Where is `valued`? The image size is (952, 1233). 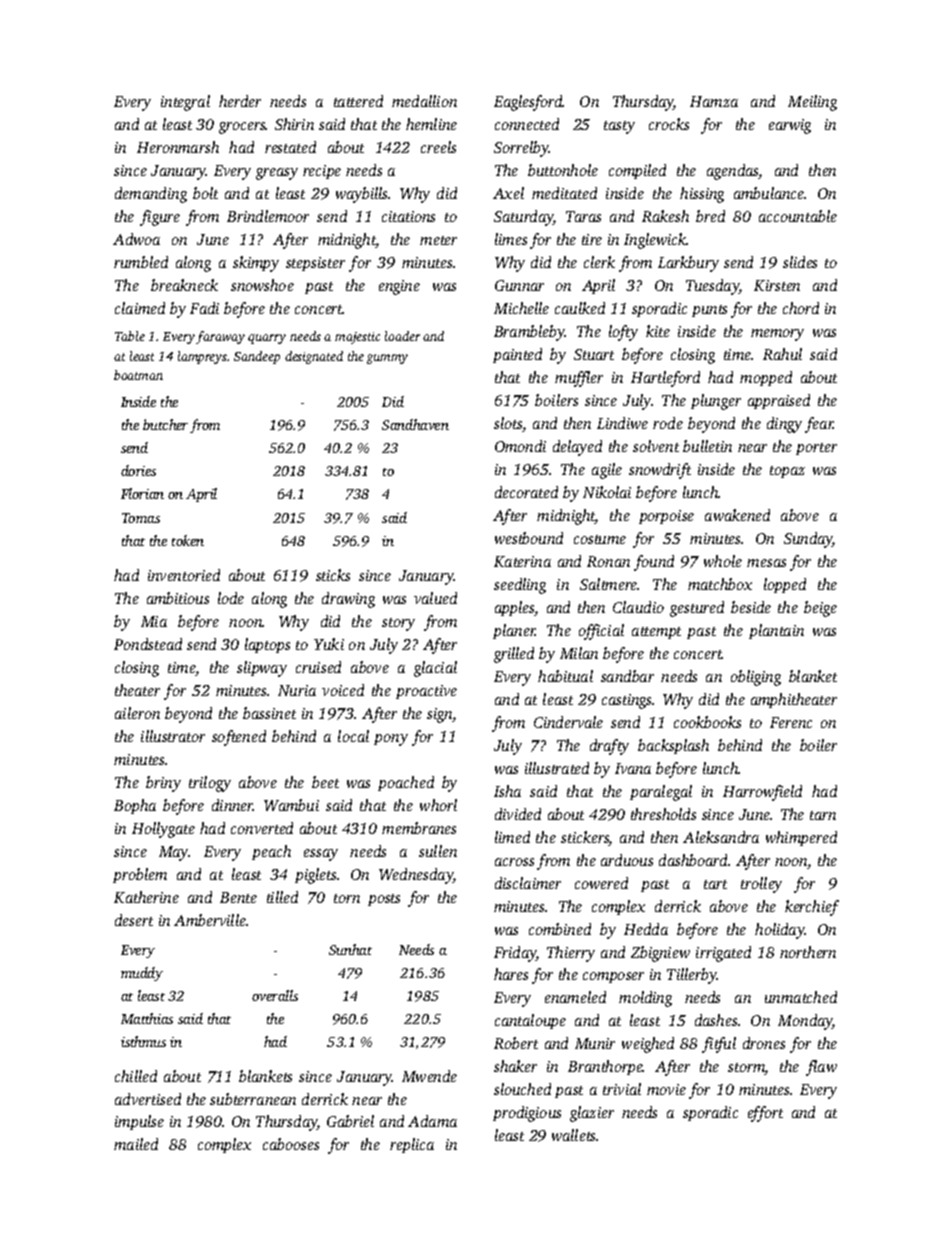 valued is located at coordinates (435, 598).
